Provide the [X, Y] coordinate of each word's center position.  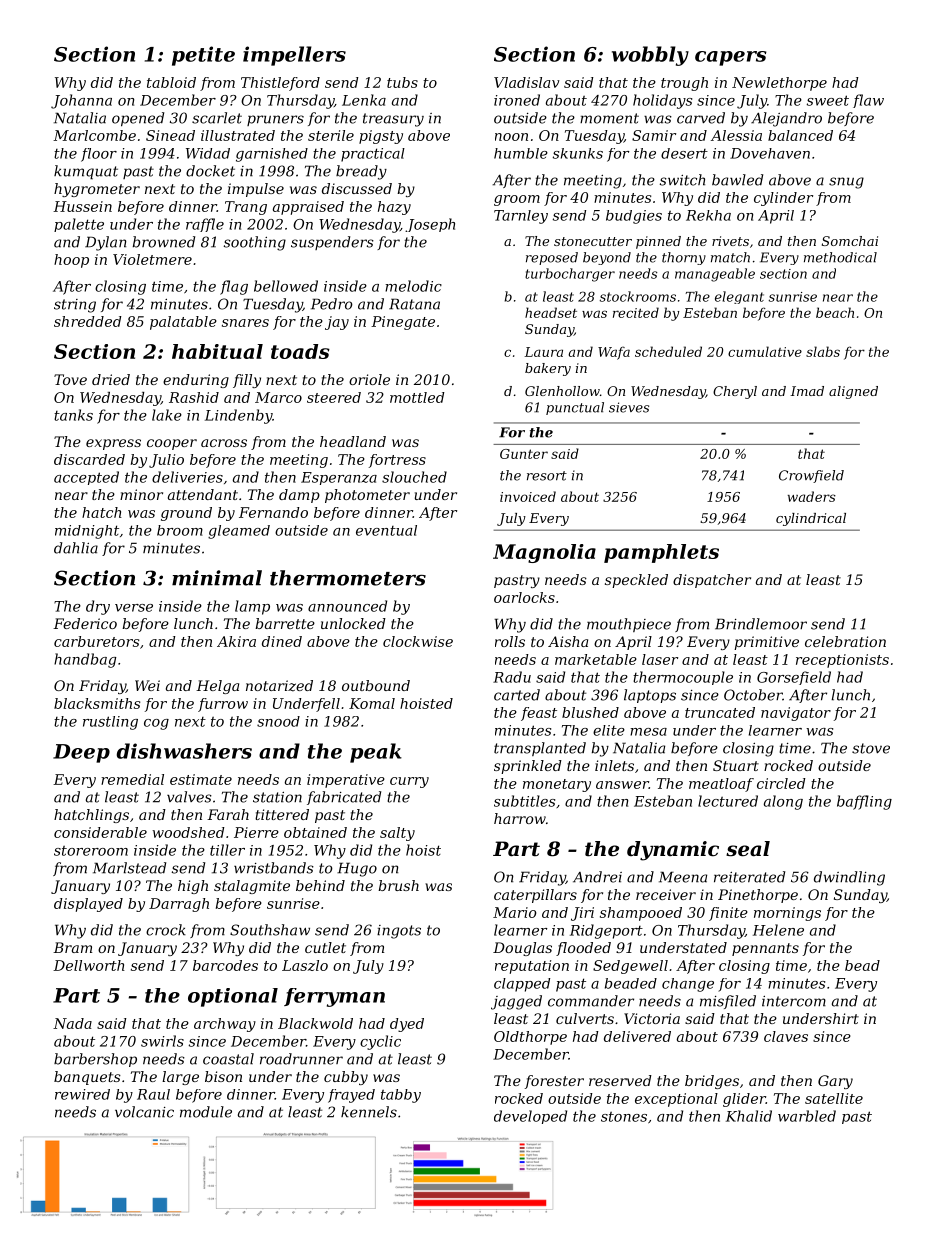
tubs [402, 82]
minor [141, 494]
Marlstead [129, 868]
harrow [520, 818]
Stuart [736, 765]
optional [233, 997]
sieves [629, 407]
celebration [845, 641]
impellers [294, 56]
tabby [401, 1096]
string [75, 306]
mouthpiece [629, 625]
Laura [543, 352]
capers [731, 58]
